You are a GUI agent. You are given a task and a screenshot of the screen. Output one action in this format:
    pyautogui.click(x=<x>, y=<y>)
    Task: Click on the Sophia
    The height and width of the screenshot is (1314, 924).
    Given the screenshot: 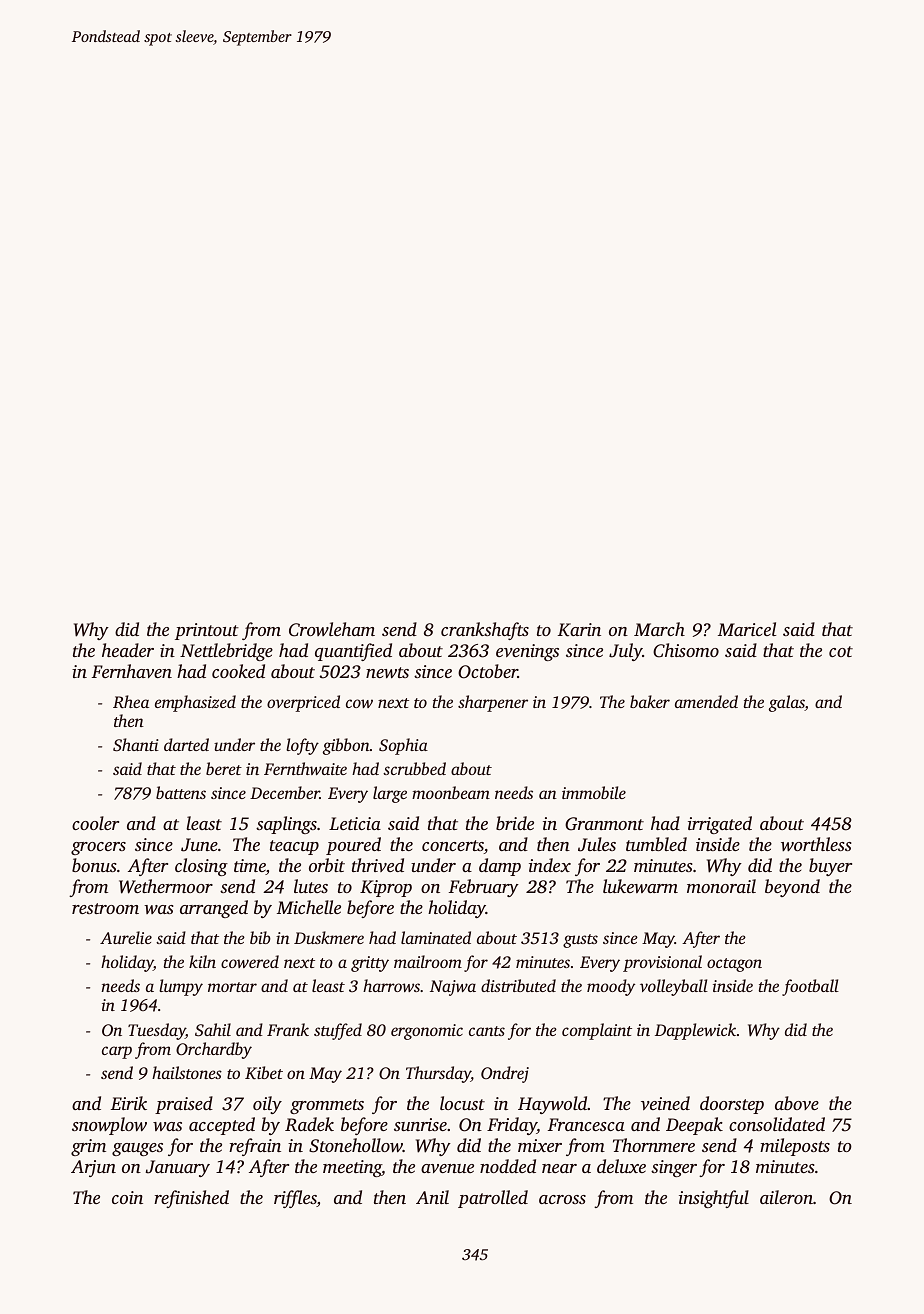 What is the action you would take?
    pyautogui.click(x=403, y=746)
